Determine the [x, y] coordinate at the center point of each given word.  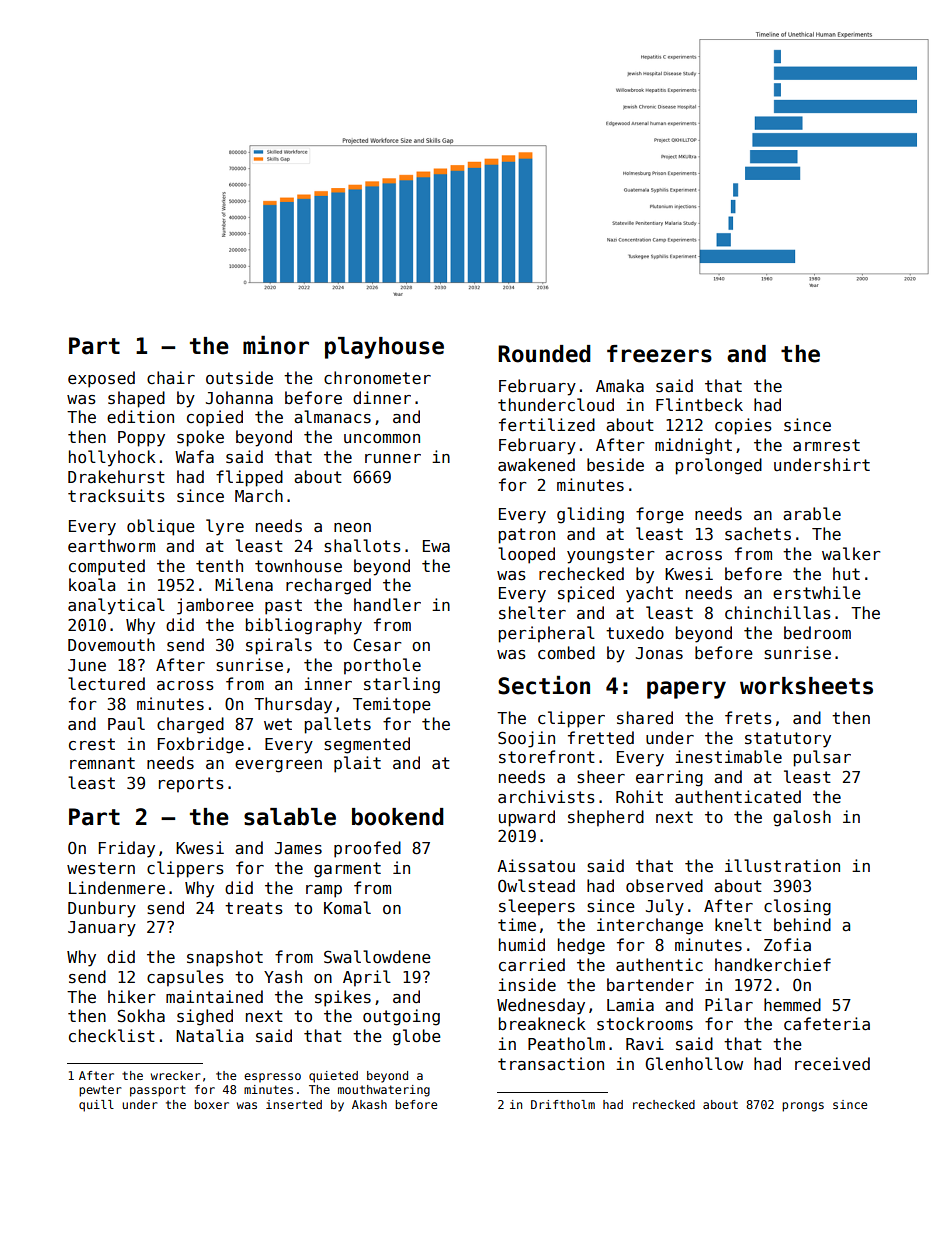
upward [527, 818]
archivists [546, 797]
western [101, 868]
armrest [826, 445]
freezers [659, 354]
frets [748, 718]
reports [191, 785]
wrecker [176, 1075]
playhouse [384, 348]
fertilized [547, 424]
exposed [101, 379]
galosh [802, 818]
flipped [249, 478]
